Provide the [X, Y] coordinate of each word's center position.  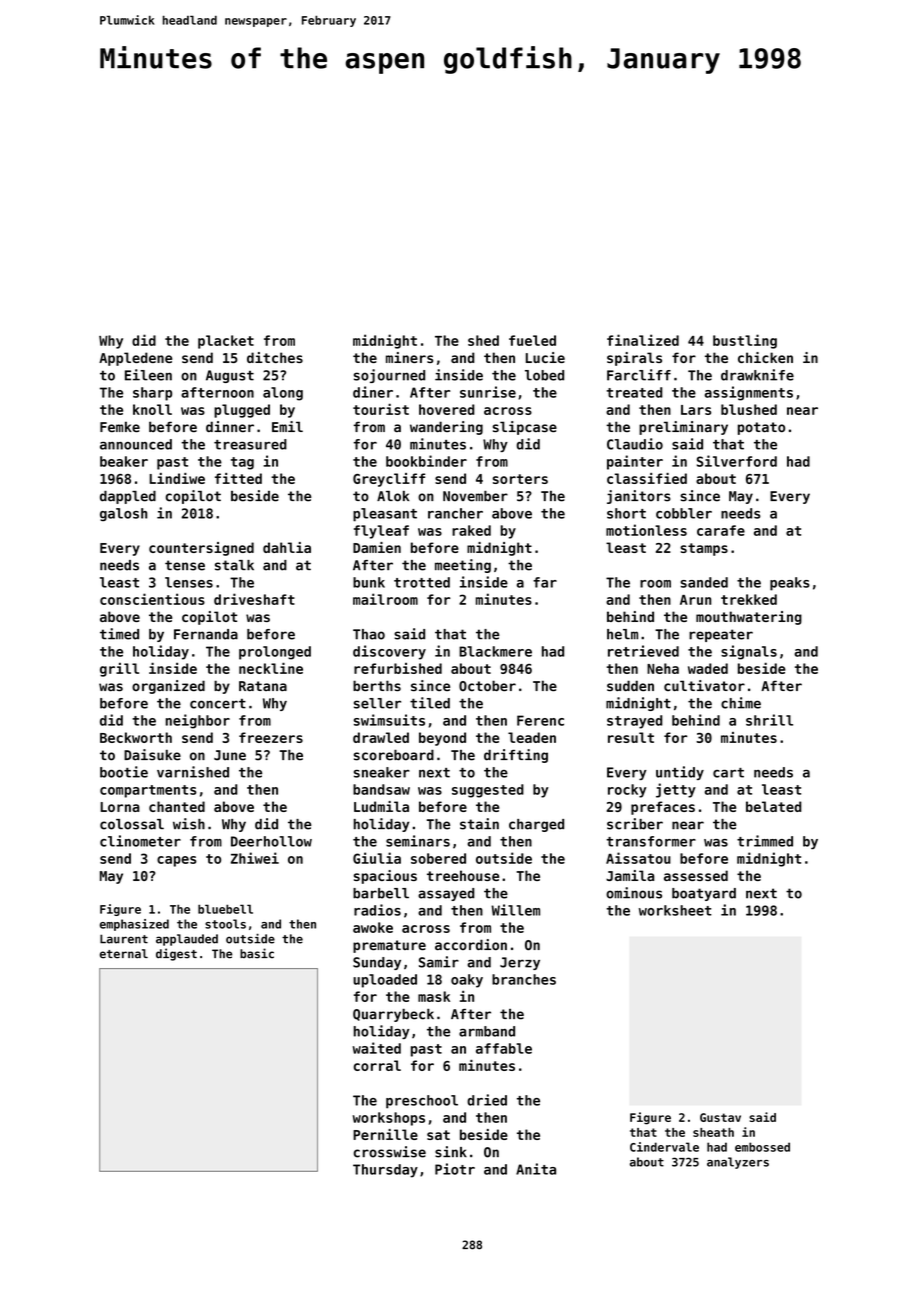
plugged [242, 411]
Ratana [263, 686]
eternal [124, 954]
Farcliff [639, 375]
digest [176, 954]
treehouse [463, 875]
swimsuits [389, 720]
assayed [446, 894]
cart [728, 773]
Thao [369, 634]
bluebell [225, 909]
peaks [790, 584]
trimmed [765, 841]
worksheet [675, 910]
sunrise [488, 392]
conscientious [152, 599]
